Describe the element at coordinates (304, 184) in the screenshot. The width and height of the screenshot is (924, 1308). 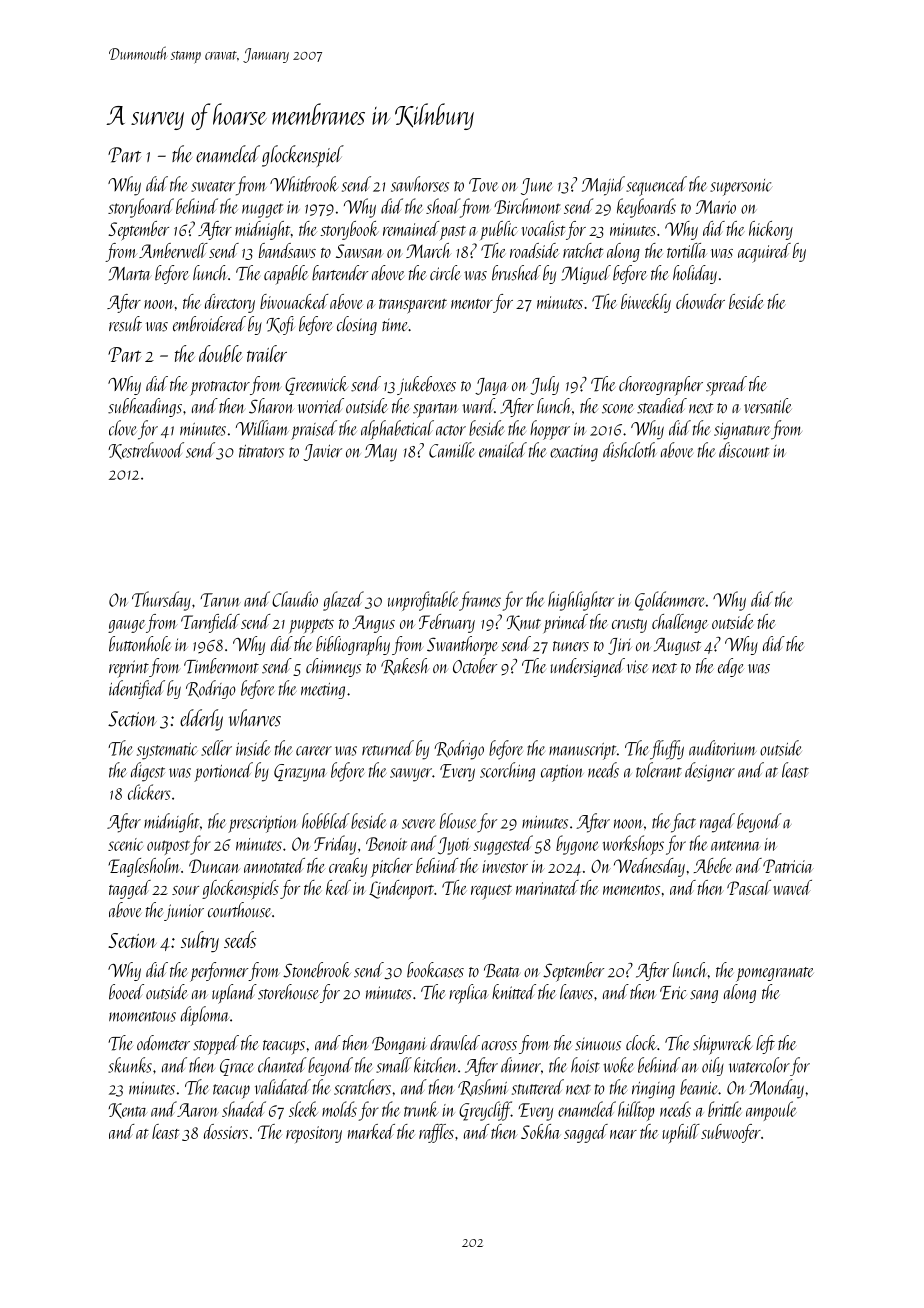
I see `Whitbrook` at that location.
